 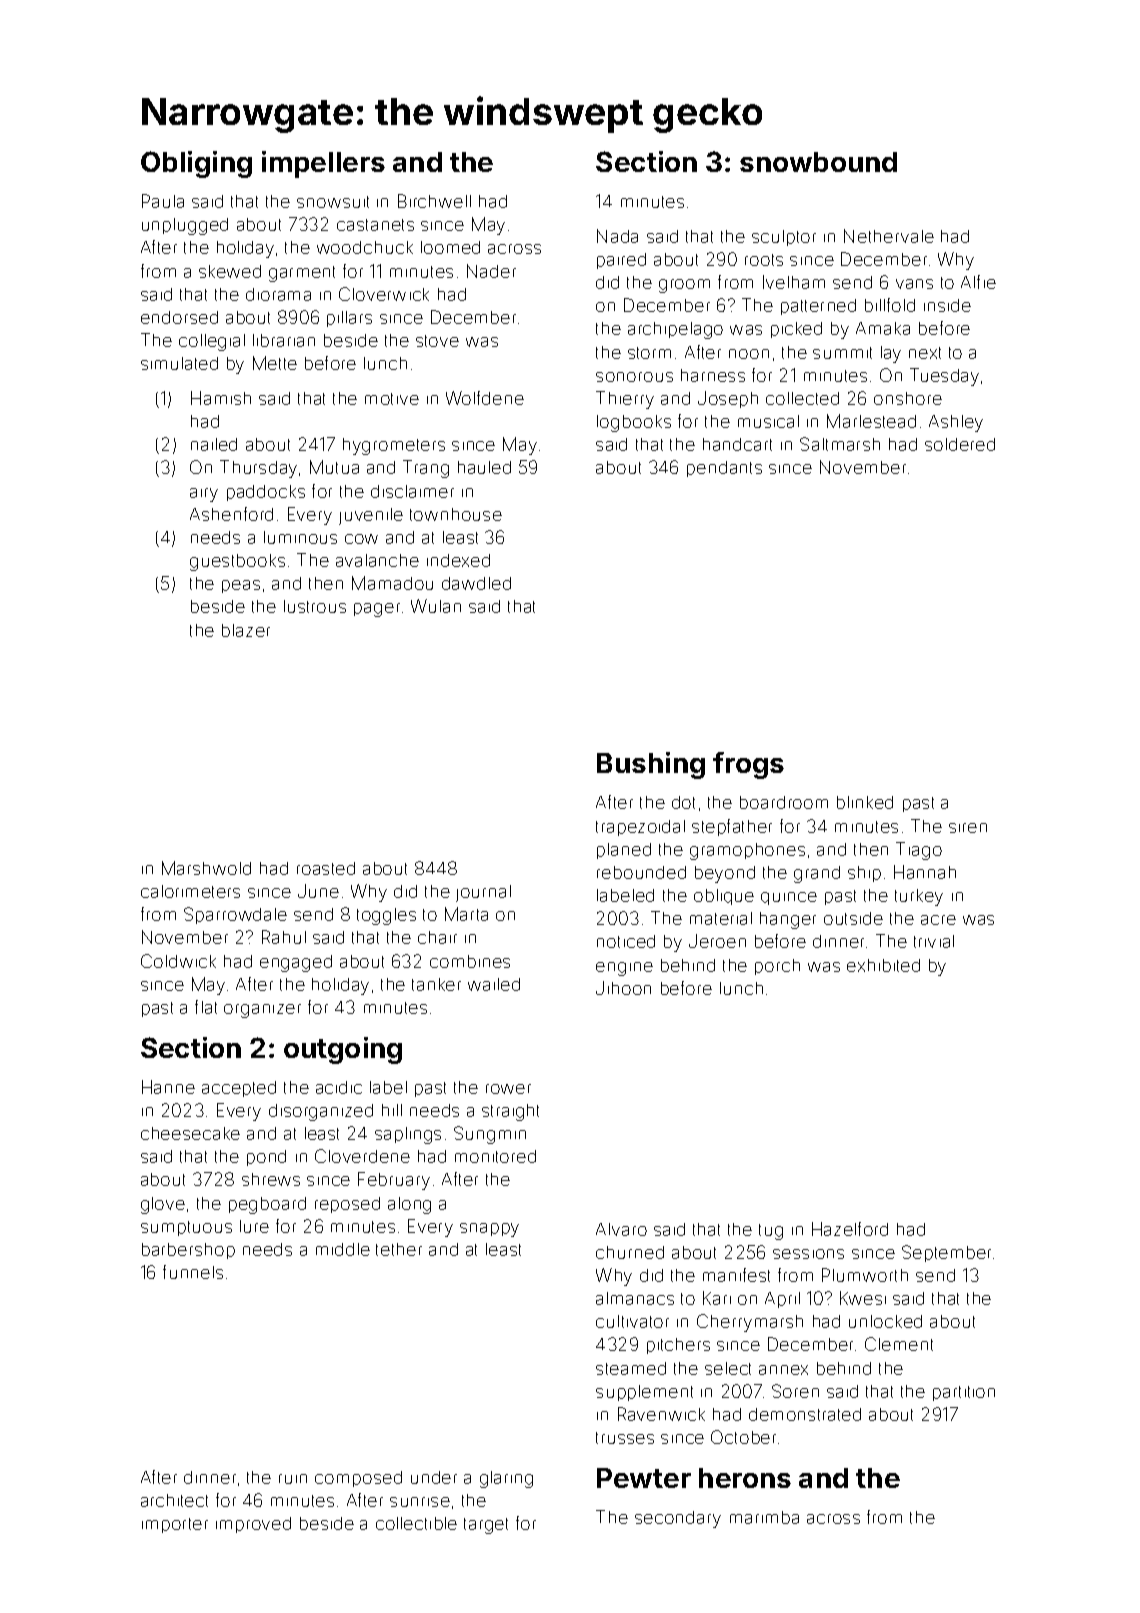 I want to click on dawdled, so click(x=476, y=583).
